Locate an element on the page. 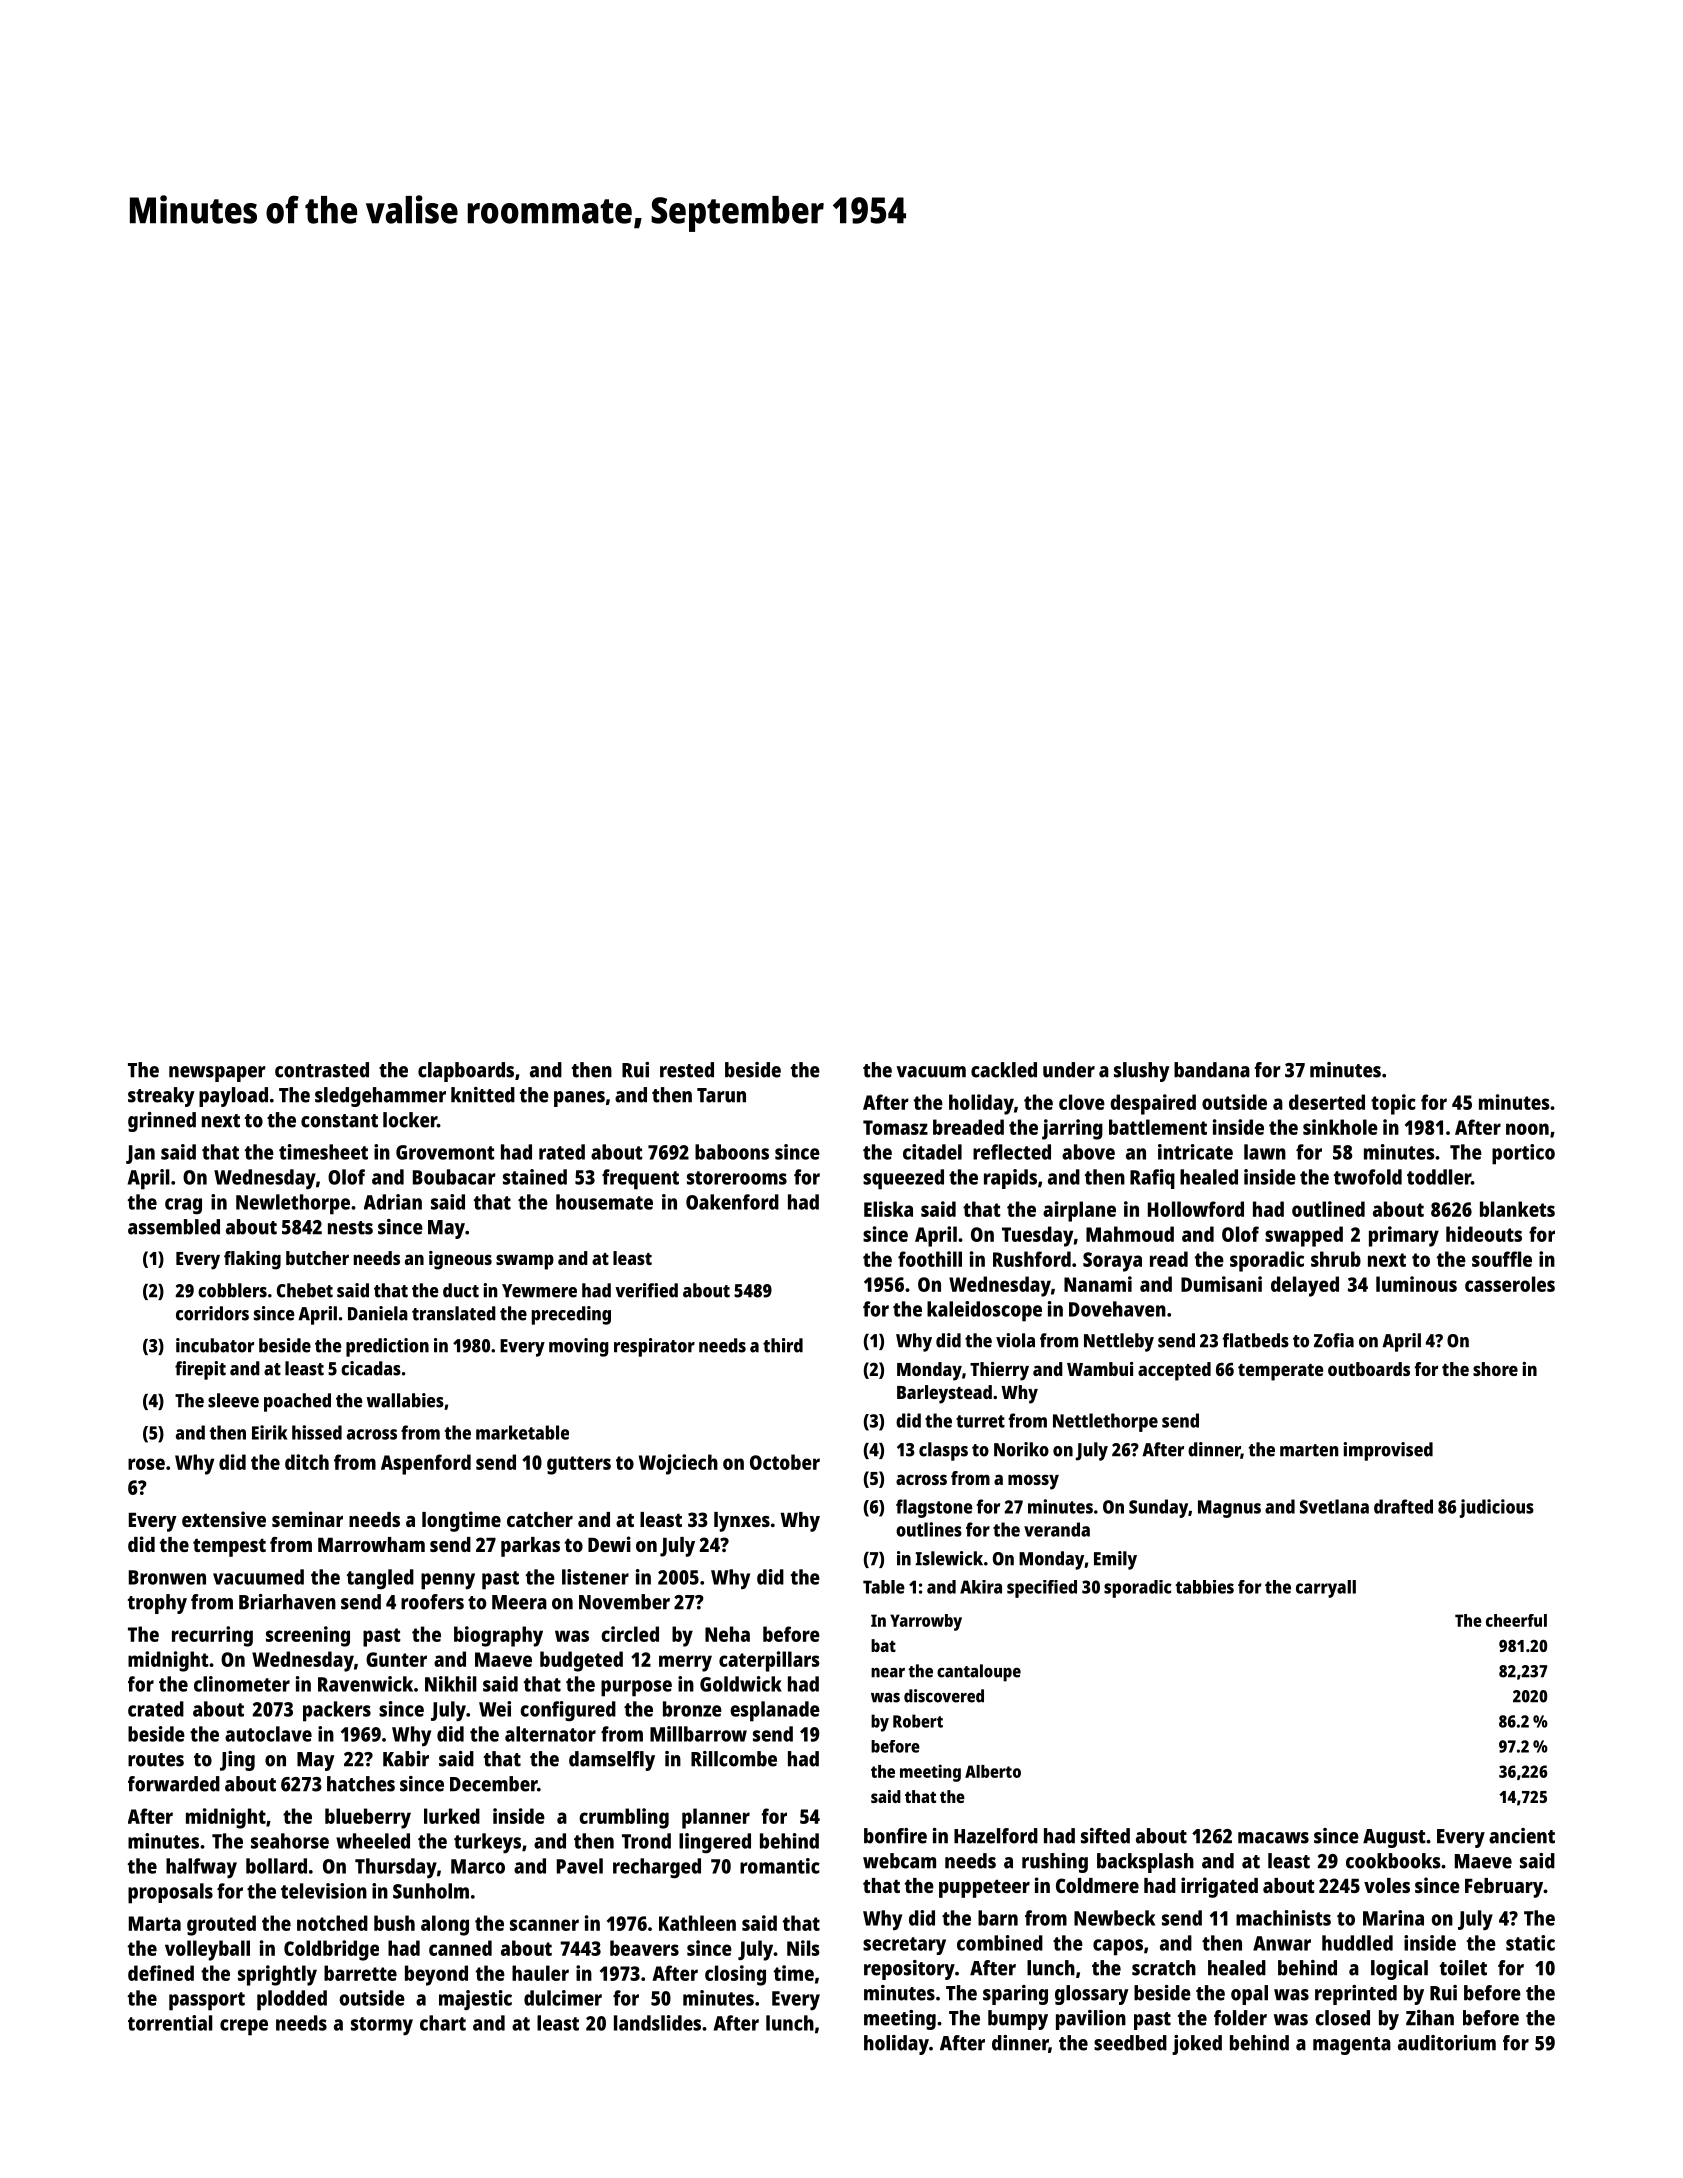  toilet is located at coordinates (1463, 1968).
